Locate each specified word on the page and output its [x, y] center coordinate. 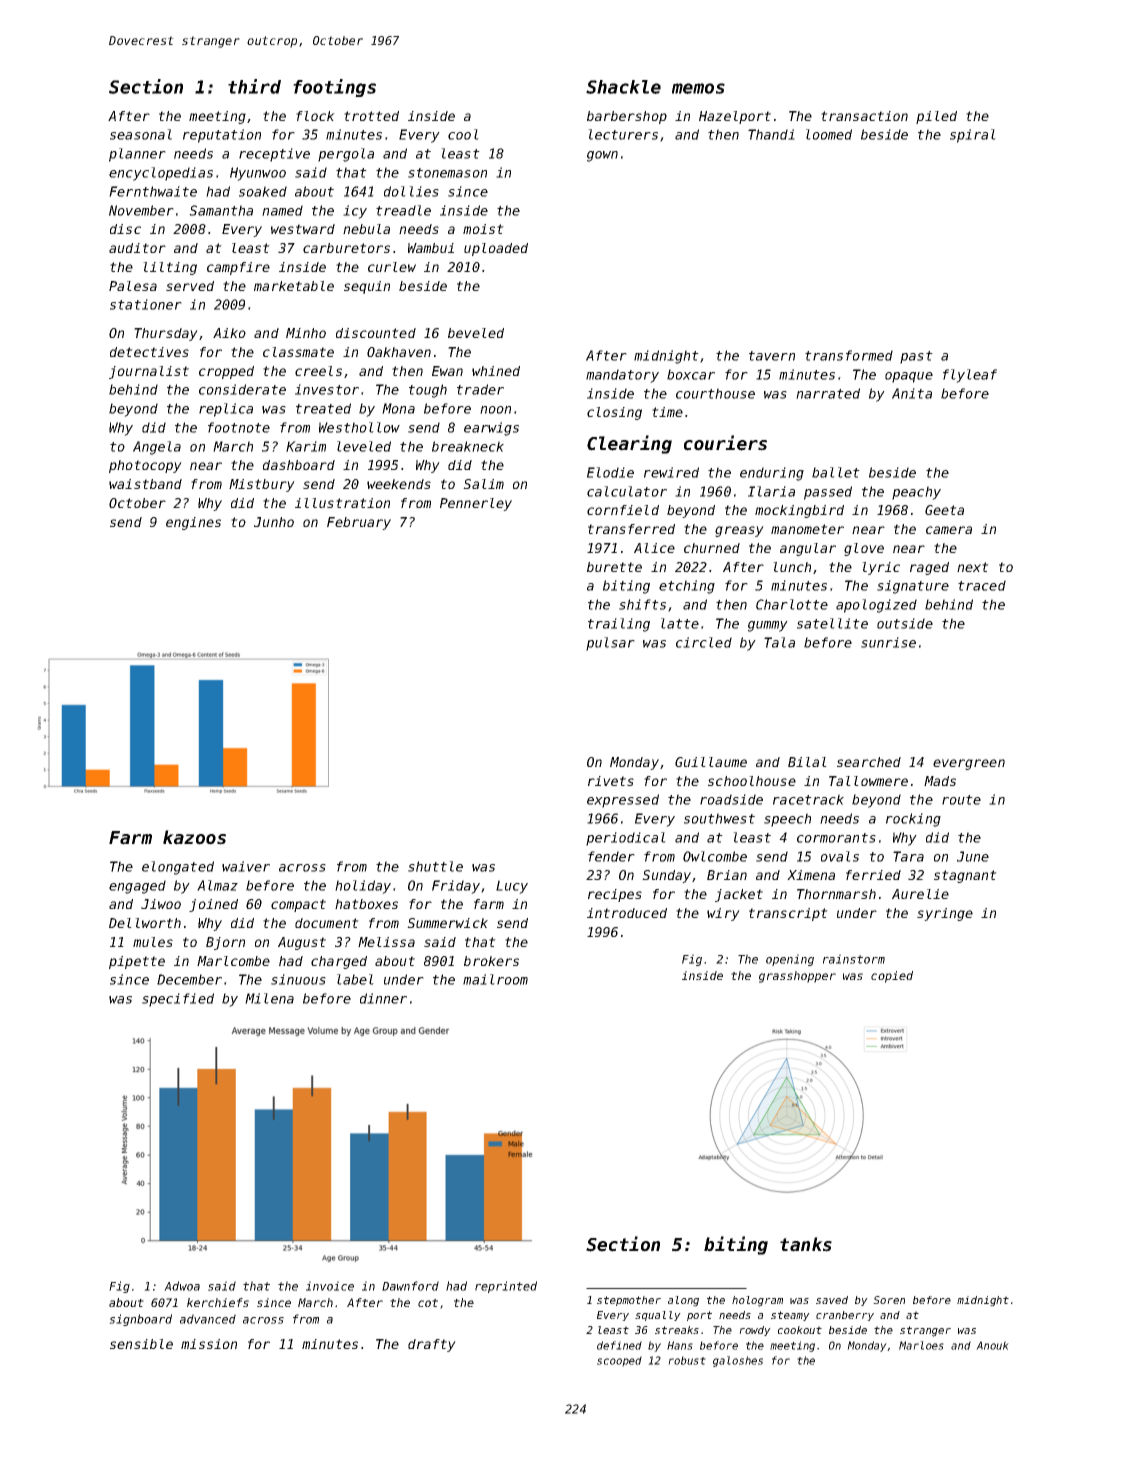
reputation [222, 136]
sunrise [888, 642]
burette [614, 567]
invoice [330, 1286]
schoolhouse [752, 781]
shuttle [435, 866]
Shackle [623, 87]
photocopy [145, 466]
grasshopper [797, 977]
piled [936, 117]
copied [892, 977]
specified [178, 1000]
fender [611, 856]
